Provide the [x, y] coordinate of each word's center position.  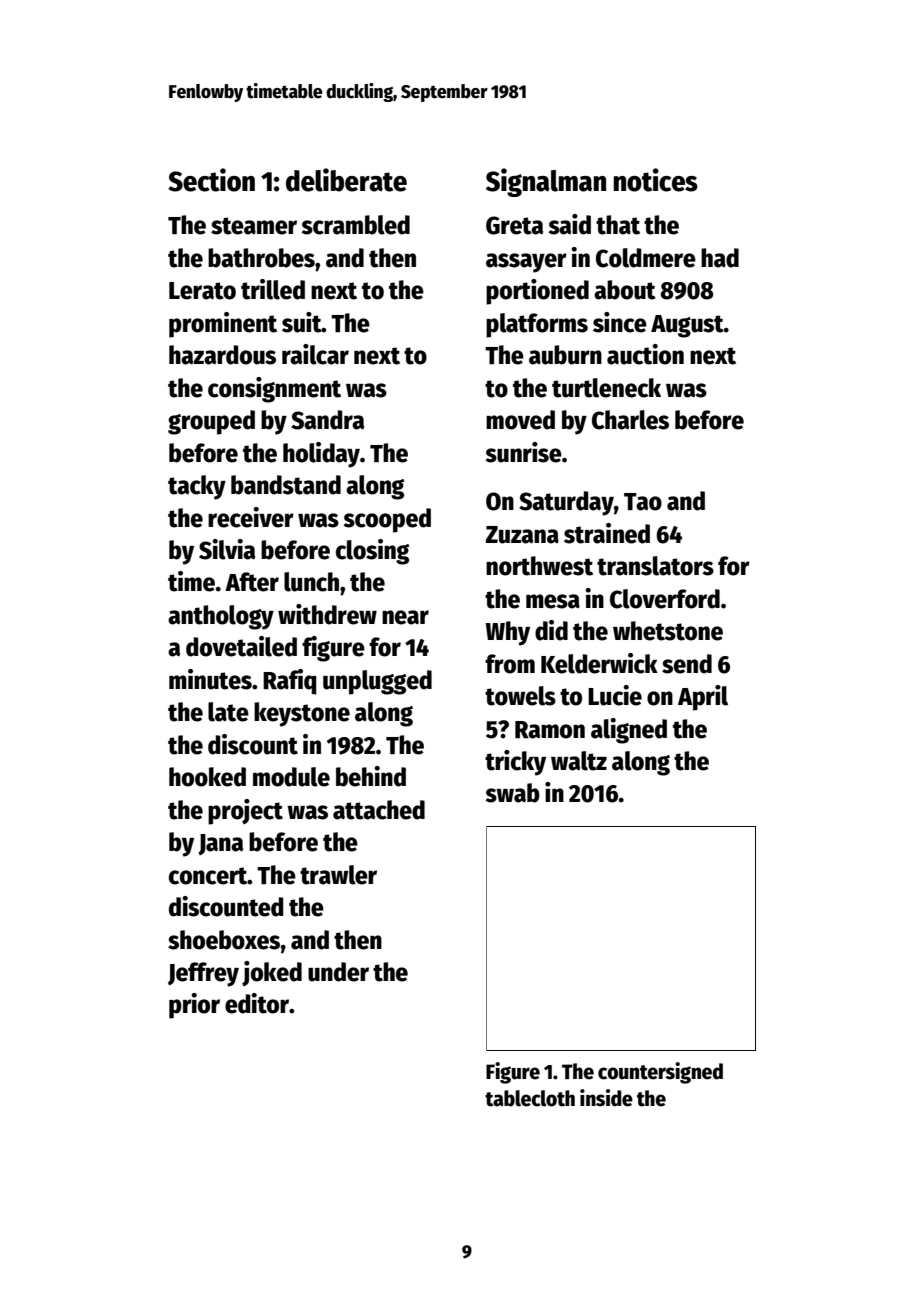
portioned [537, 292]
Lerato [202, 291]
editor [257, 1003]
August [687, 326]
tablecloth [530, 1098]
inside [606, 1098]
